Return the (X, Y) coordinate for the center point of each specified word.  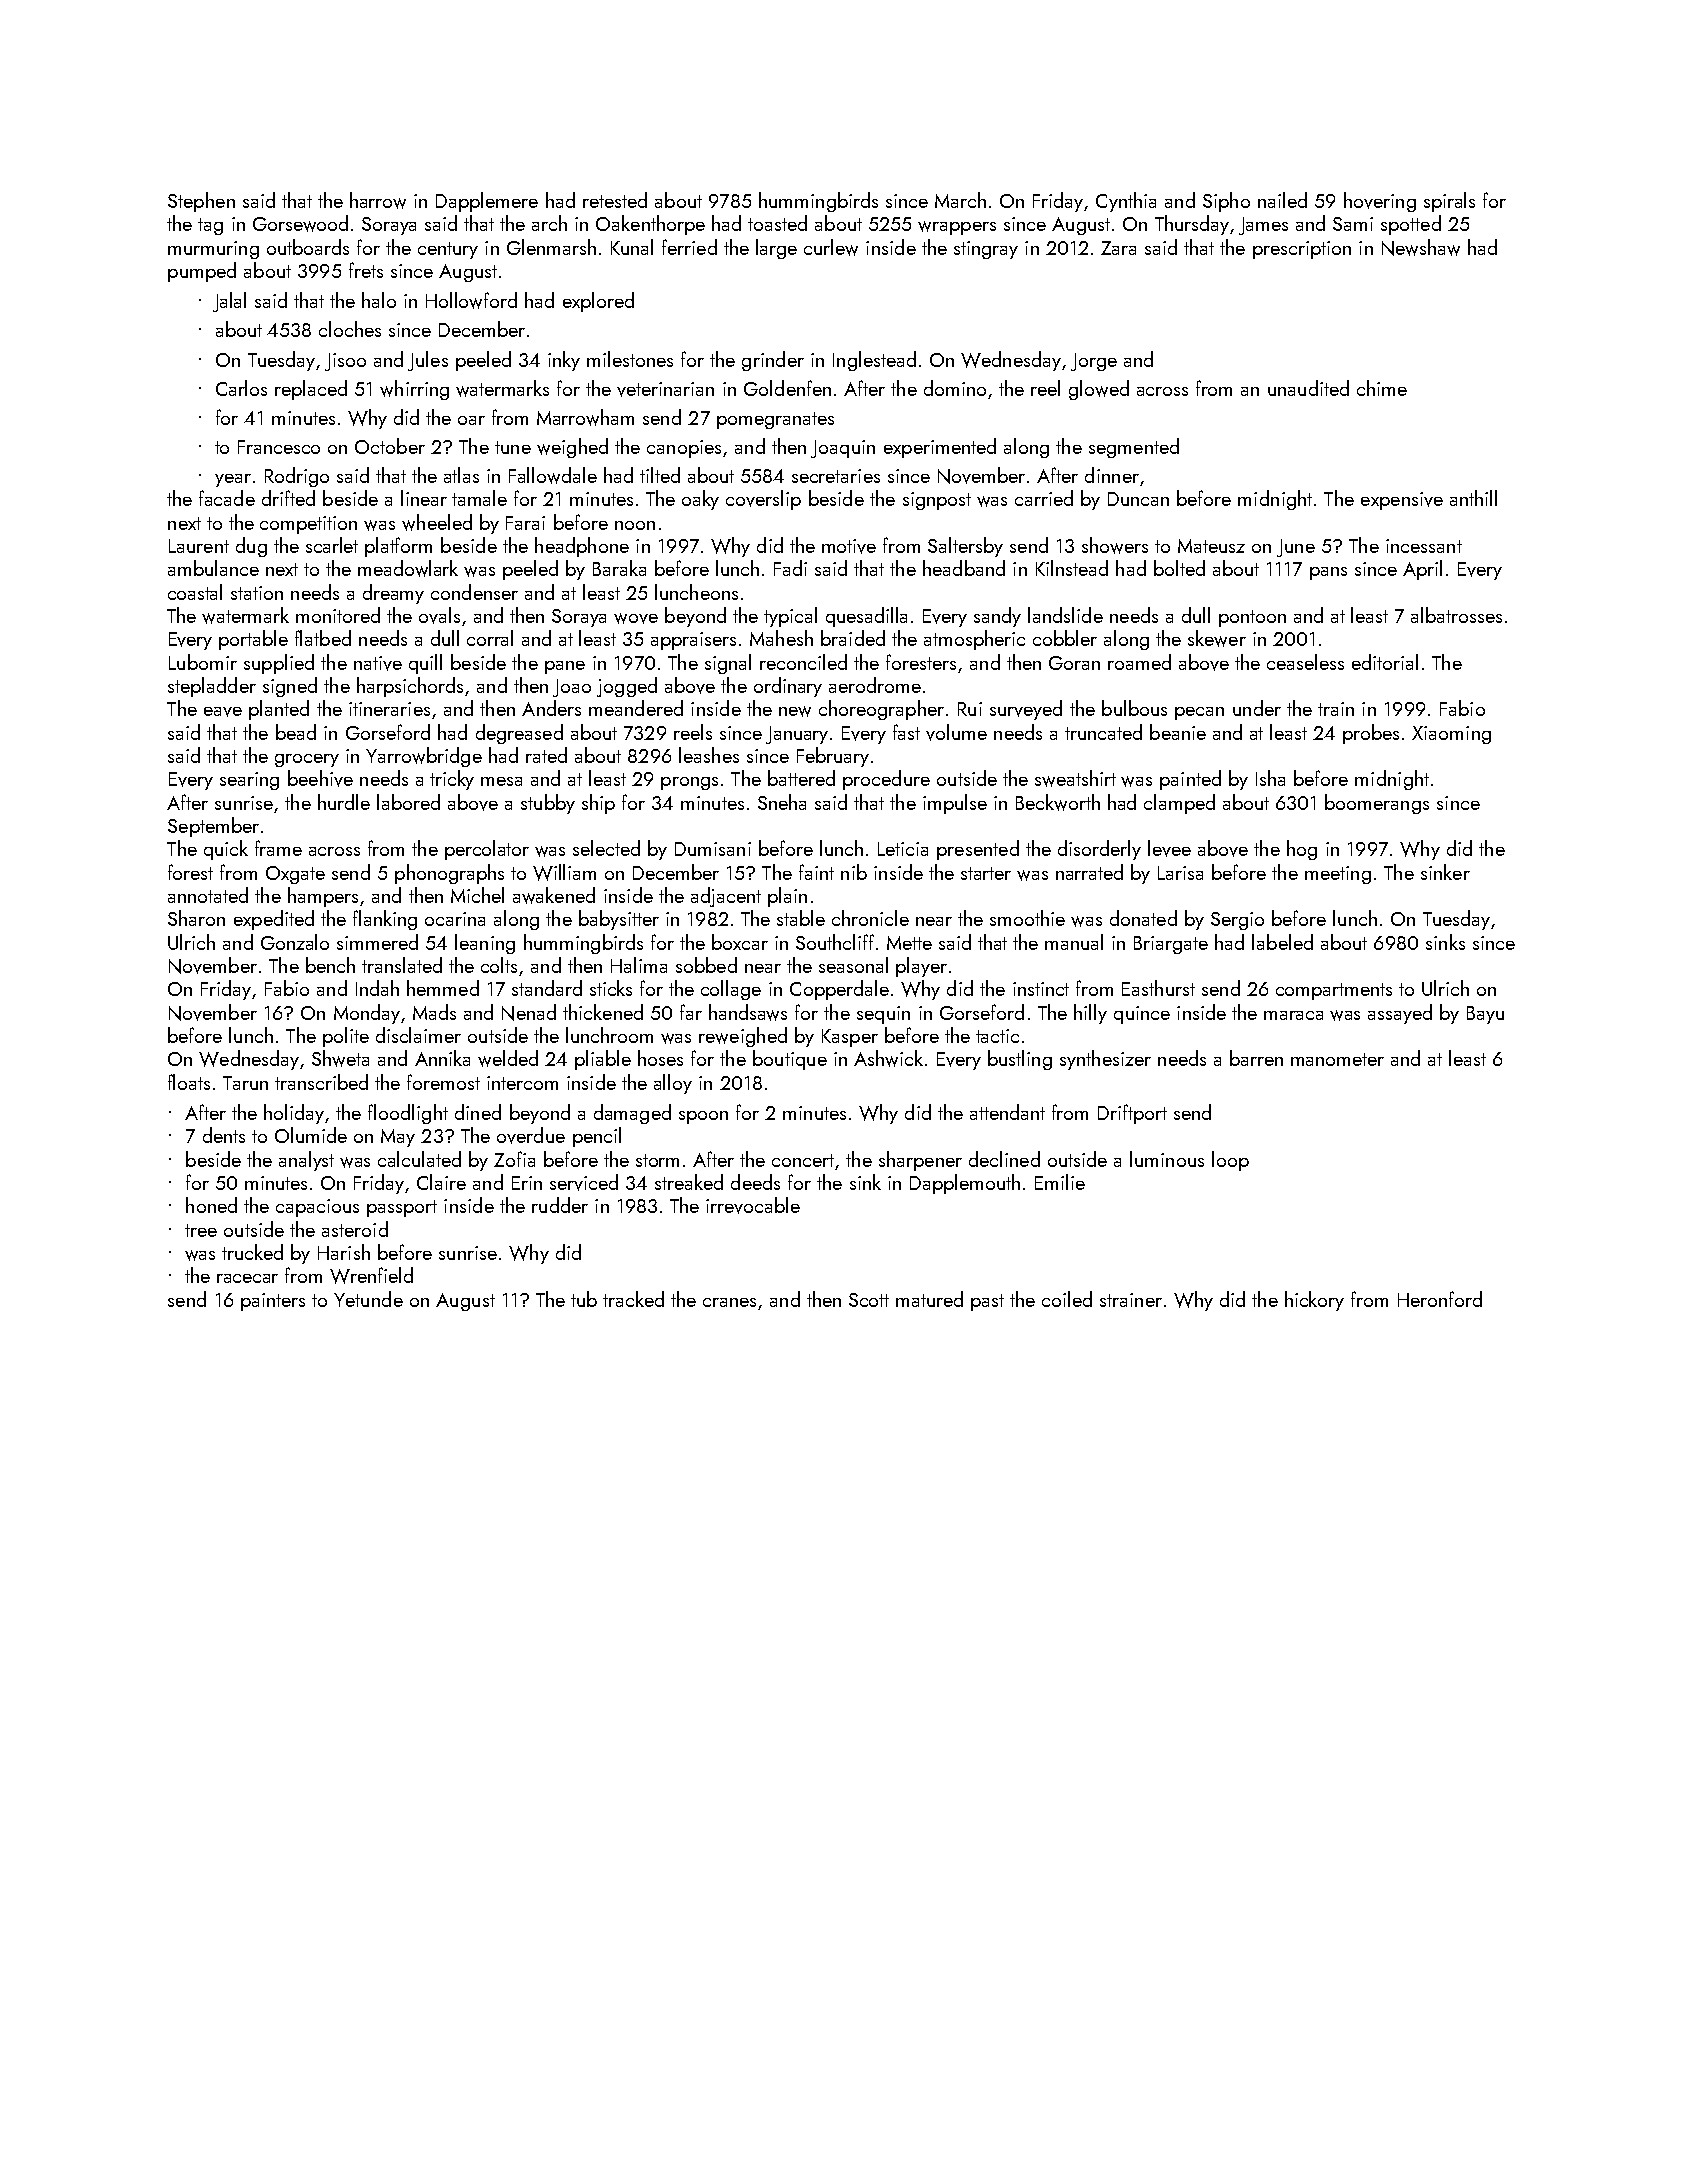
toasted (777, 223)
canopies (684, 449)
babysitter (619, 920)
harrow (378, 200)
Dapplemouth (965, 1184)
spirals (1449, 202)
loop (1230, 1161)
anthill (1473, 498)
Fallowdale (553, 475)
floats (189, 1082)
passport (402, 1208)
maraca (1293, 1015)
